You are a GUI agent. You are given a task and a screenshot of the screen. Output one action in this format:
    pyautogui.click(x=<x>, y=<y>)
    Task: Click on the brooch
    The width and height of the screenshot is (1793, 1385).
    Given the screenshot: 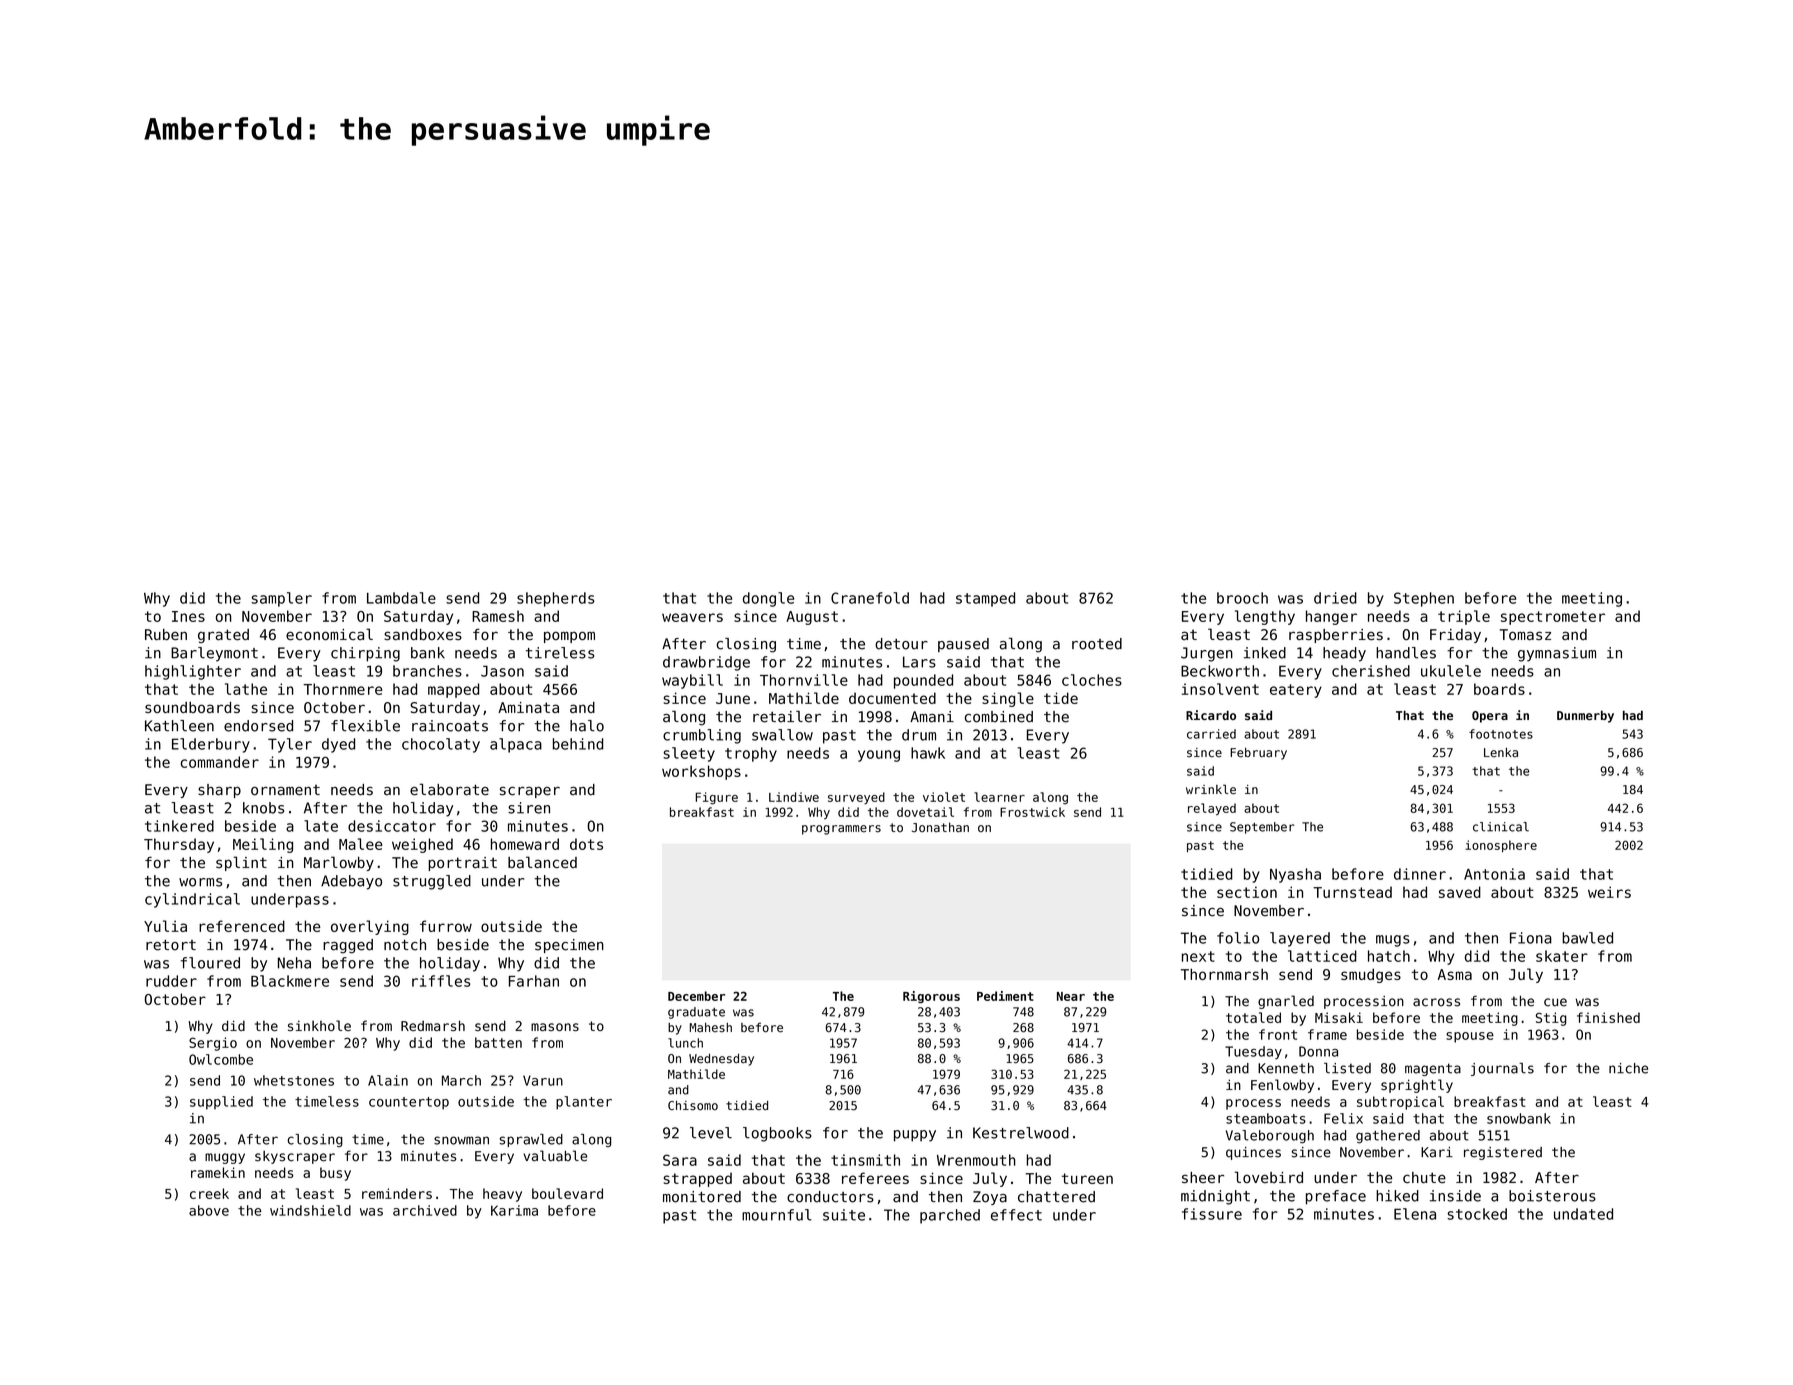 What is the action you would take?
    pyautogui.click(x=1242, y=598)
